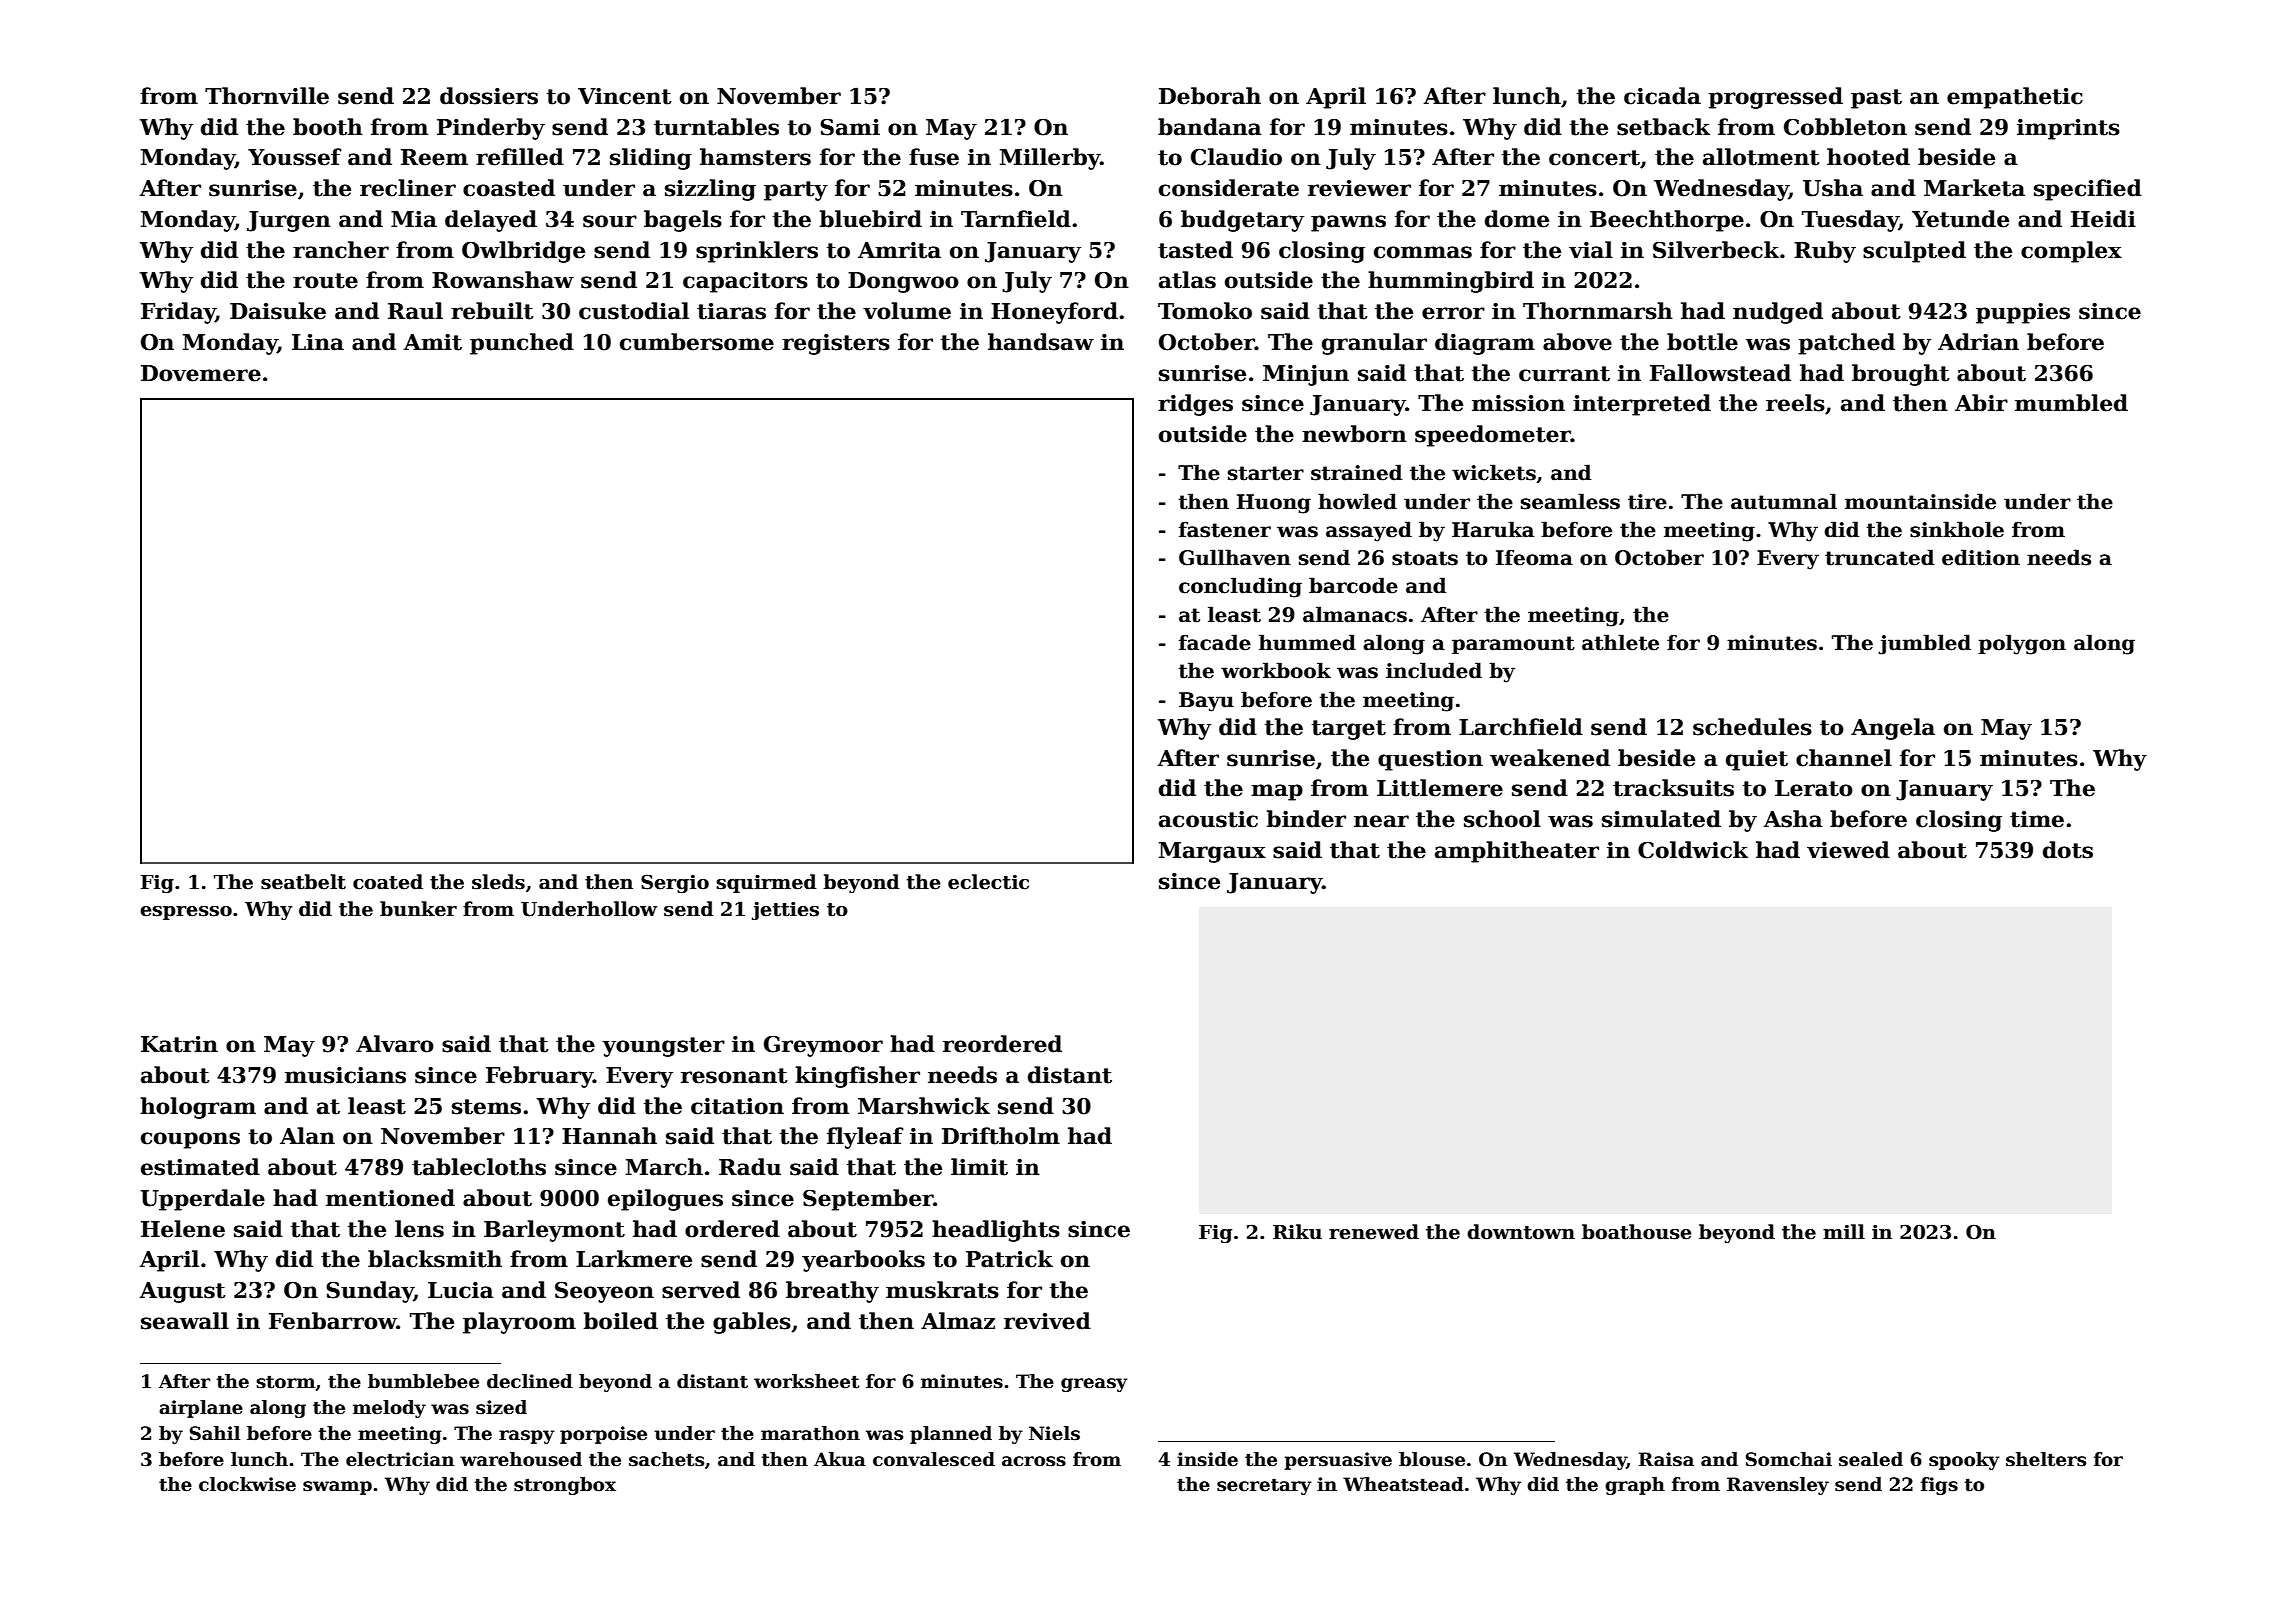 This image has height=1620, width=2292. I want to click on breathy, so click(832, 1292).
